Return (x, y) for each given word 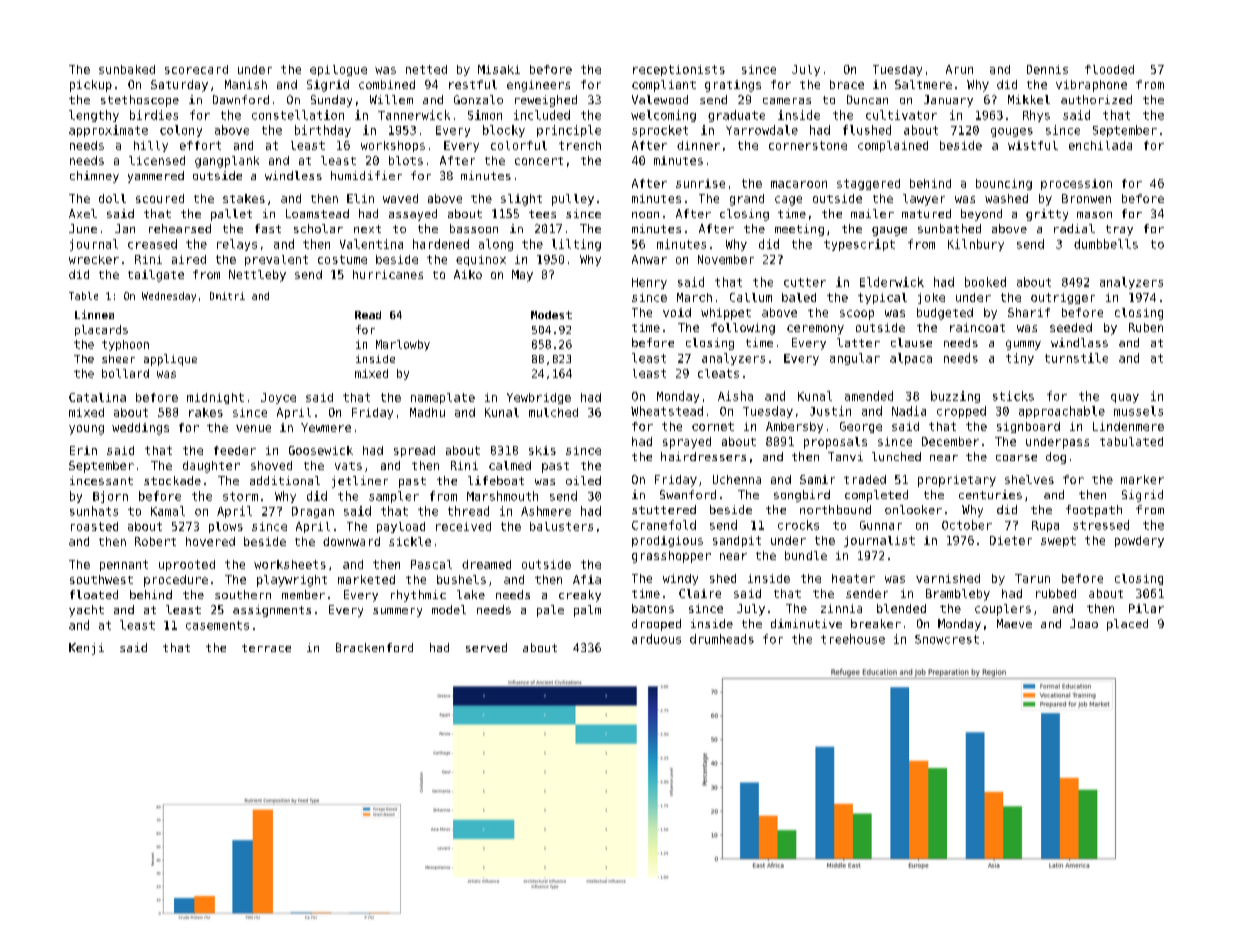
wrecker (94, 259)
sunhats (94, 511)
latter (858, 342)
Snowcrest (947, 639)
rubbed (1056, 593)
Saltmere (923, 84)
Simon (485, 115)
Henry (649, 283)
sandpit (737, 541)
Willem (391, 99)
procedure (176, 581)
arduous (656, 639)
